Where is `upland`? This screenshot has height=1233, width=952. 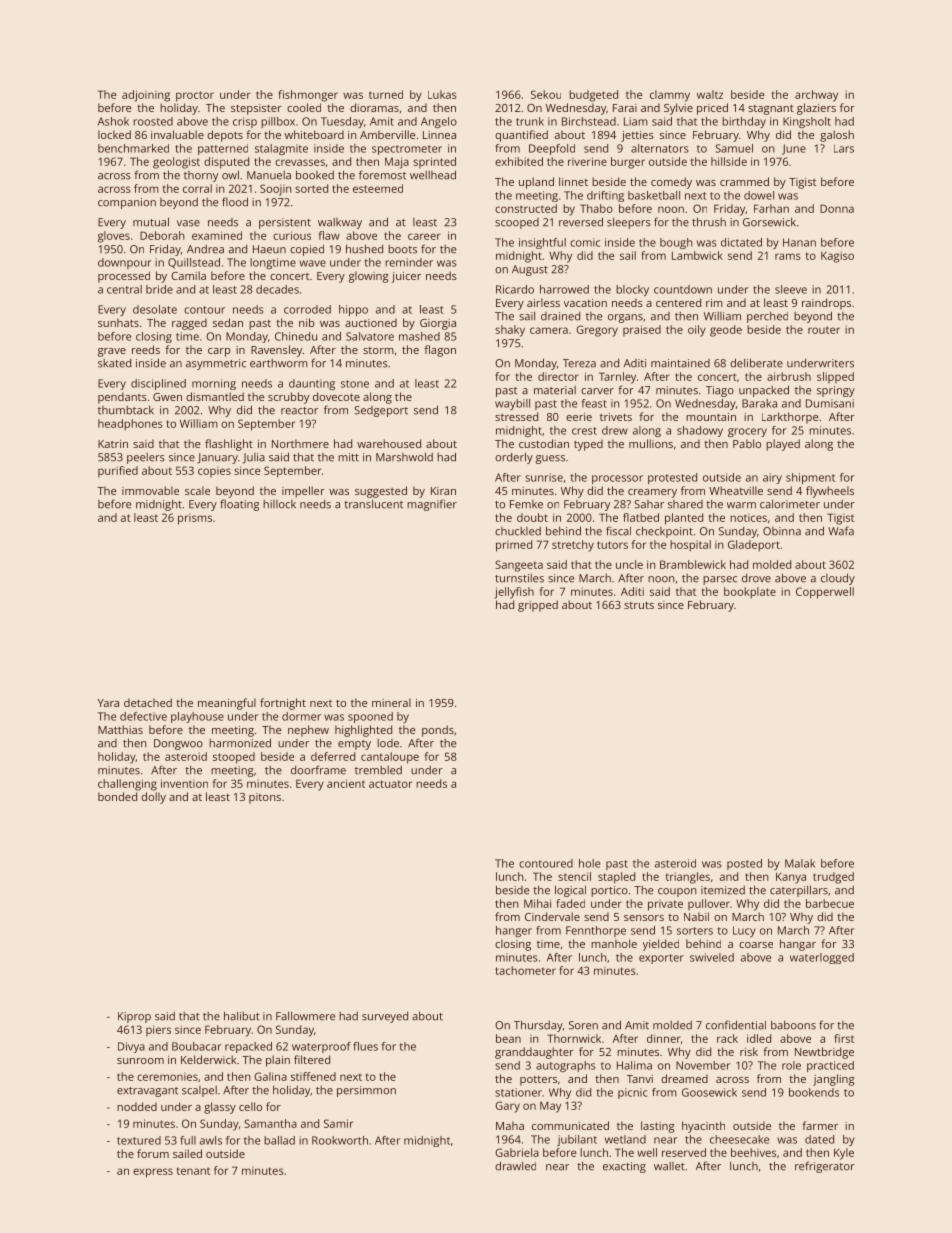 upland is located at coordinates (536, 183).
